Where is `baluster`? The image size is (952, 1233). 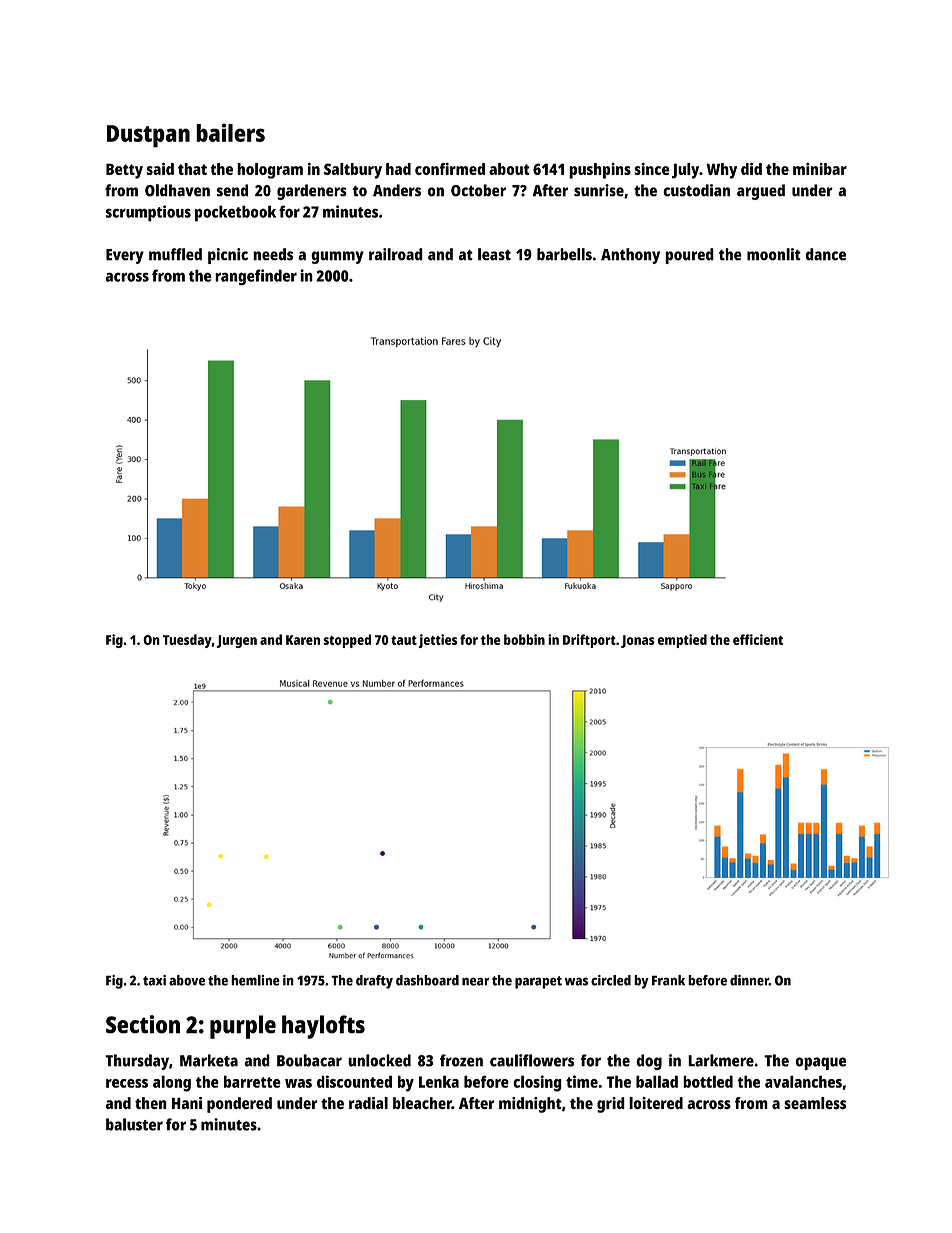 baluster is located at coordinates (134, 1124).
